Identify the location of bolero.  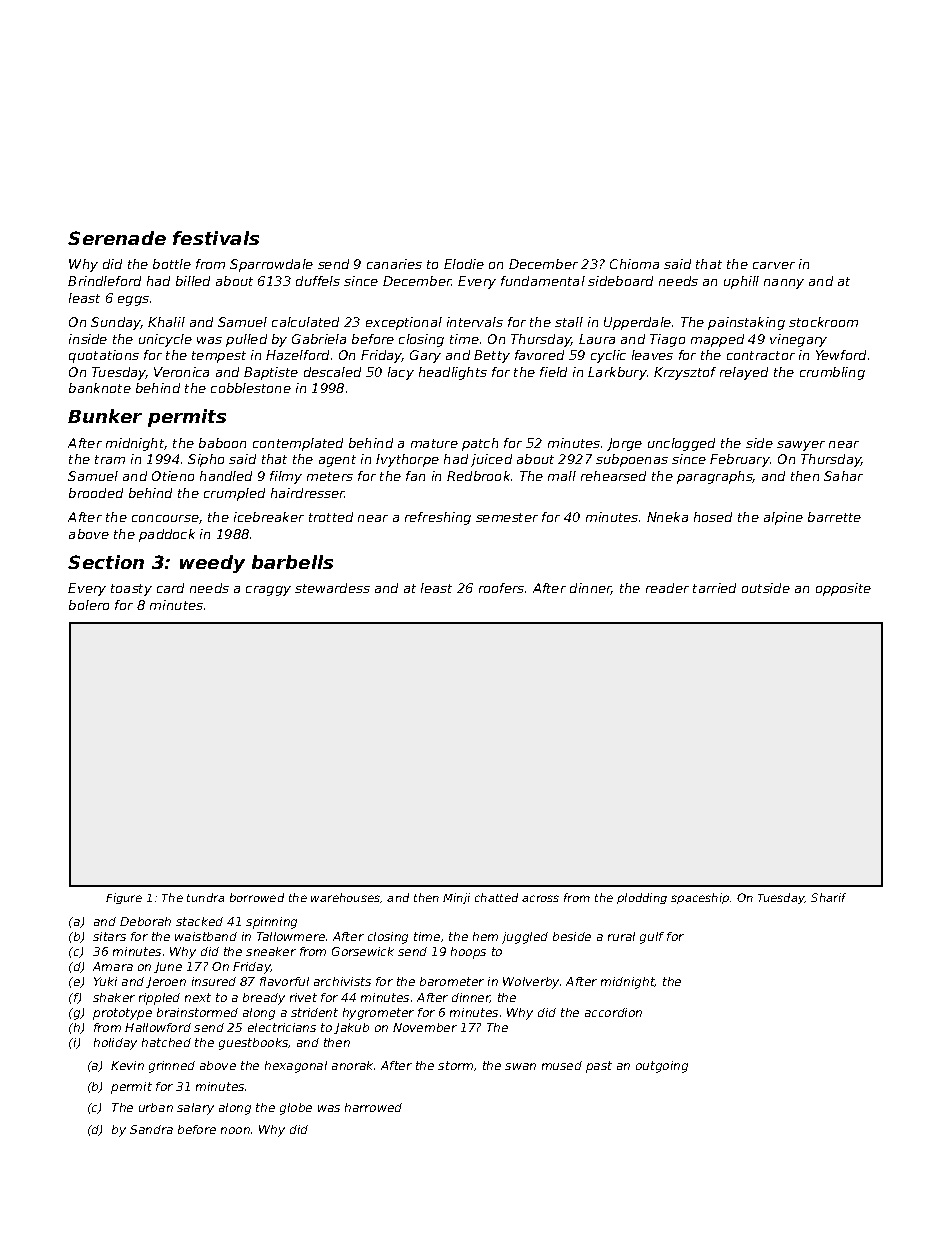
(89, 605).
